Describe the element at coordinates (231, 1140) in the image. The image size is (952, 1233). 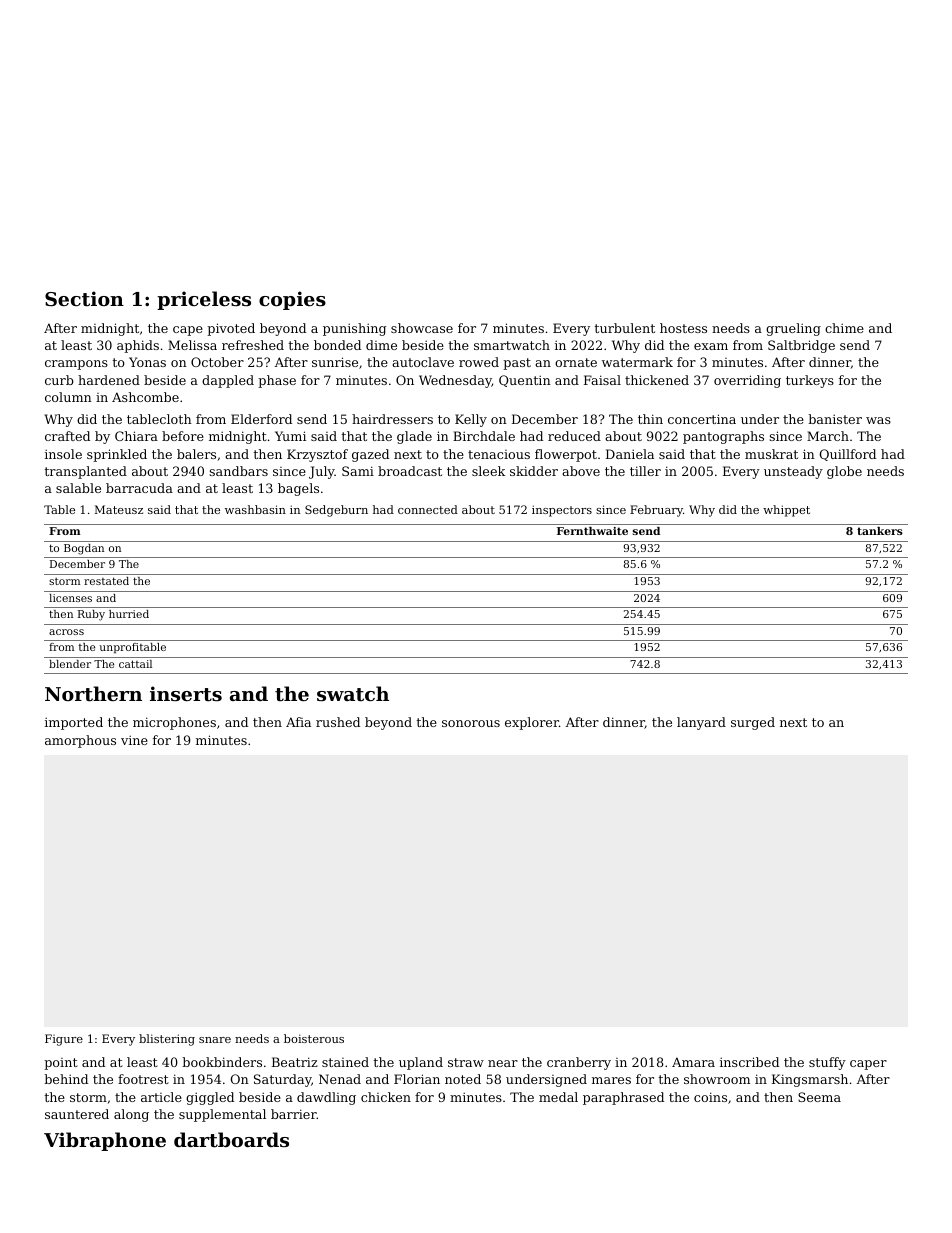
I see `dartboards` at that location.
